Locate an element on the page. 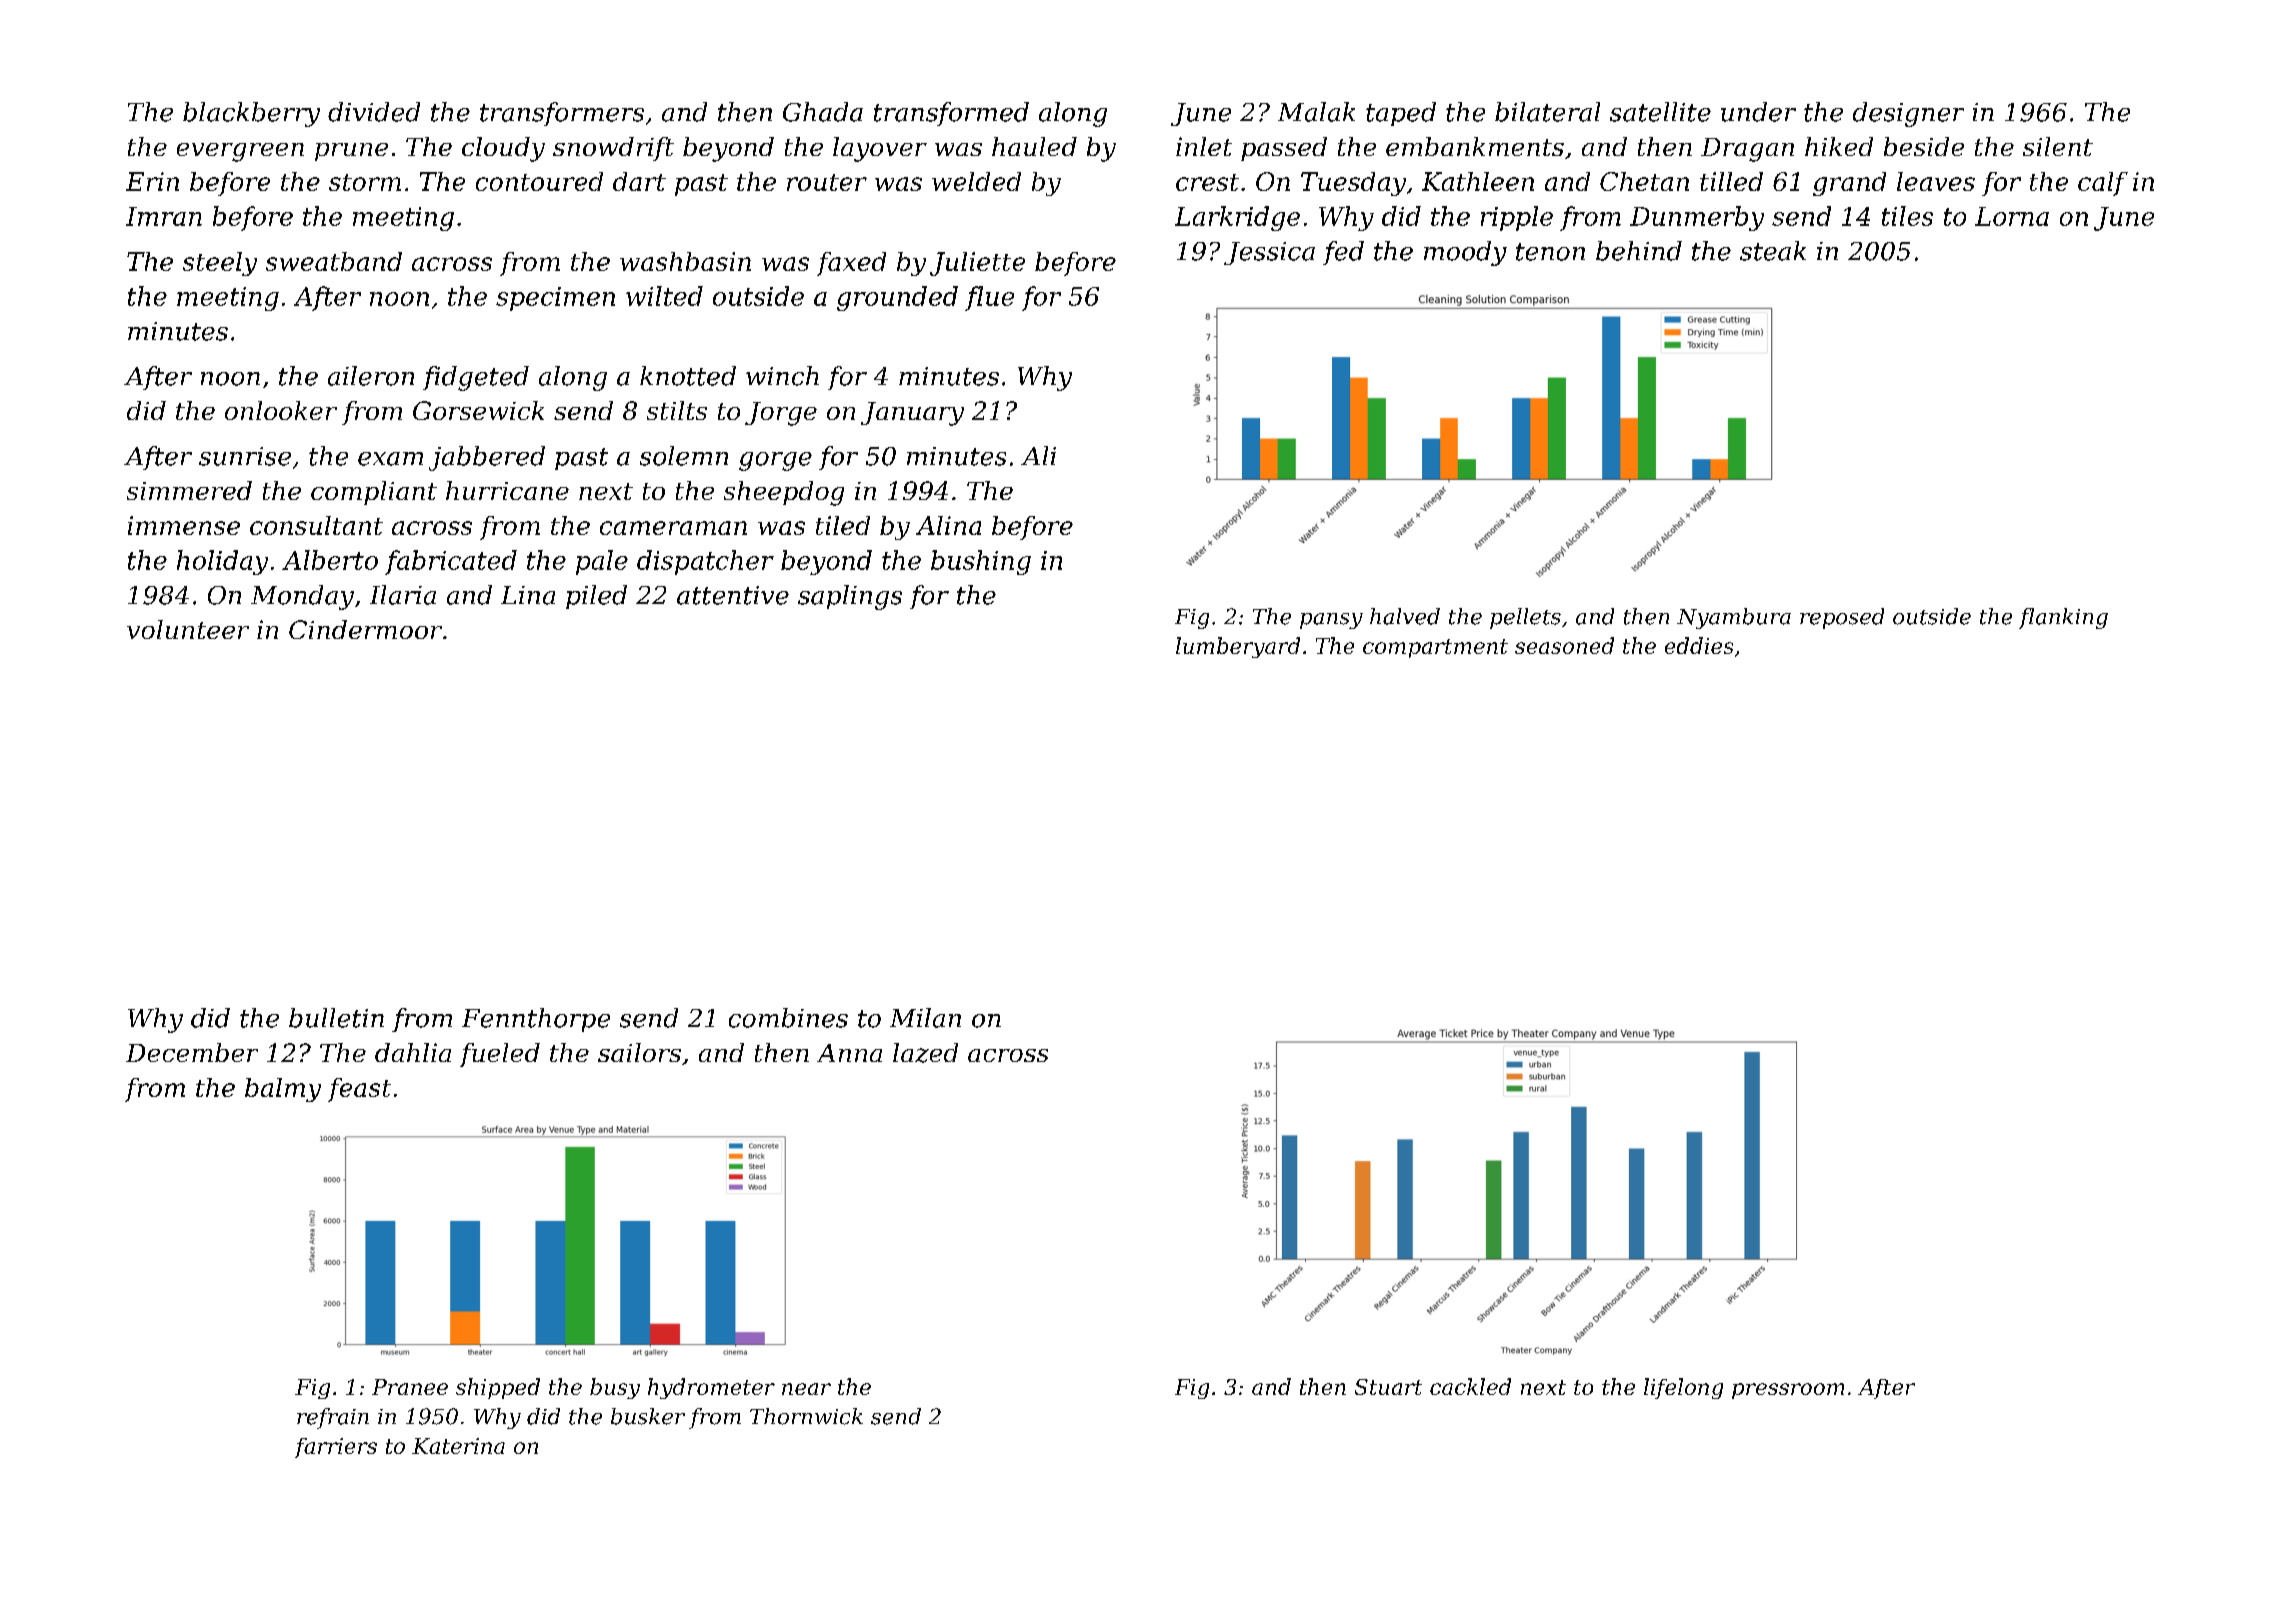  steak is located at coordinates (1773, 251).
